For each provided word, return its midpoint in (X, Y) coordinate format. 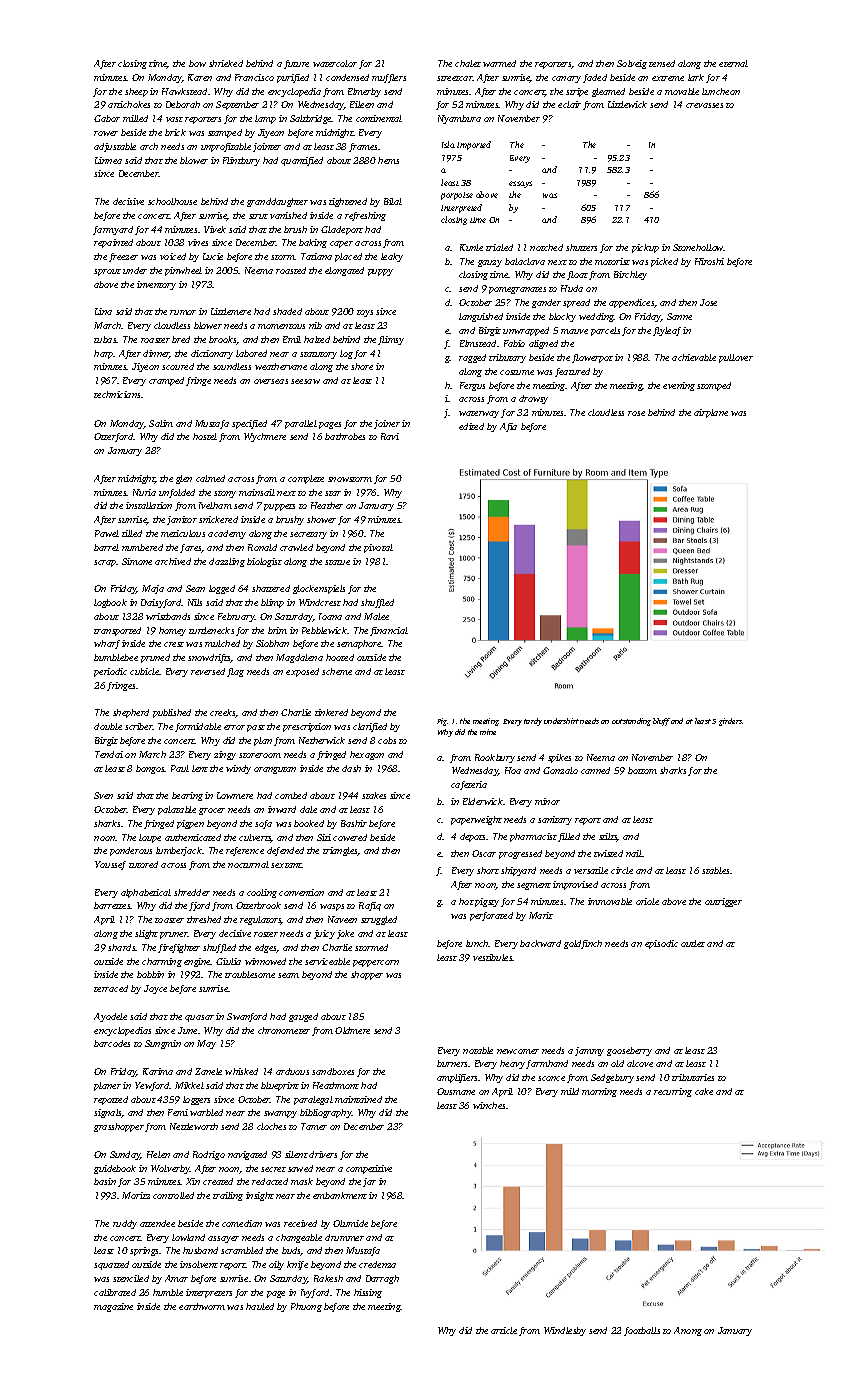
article (504, 1330)
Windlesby (565, 1331)
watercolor (335, 63)
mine (488, 732)
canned (595, 770)
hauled (260, 1306)
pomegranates (517, 290)
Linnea (108, 160)
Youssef (110, 865)
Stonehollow (698, 247)
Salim (161, 423)
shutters (581, 247)
